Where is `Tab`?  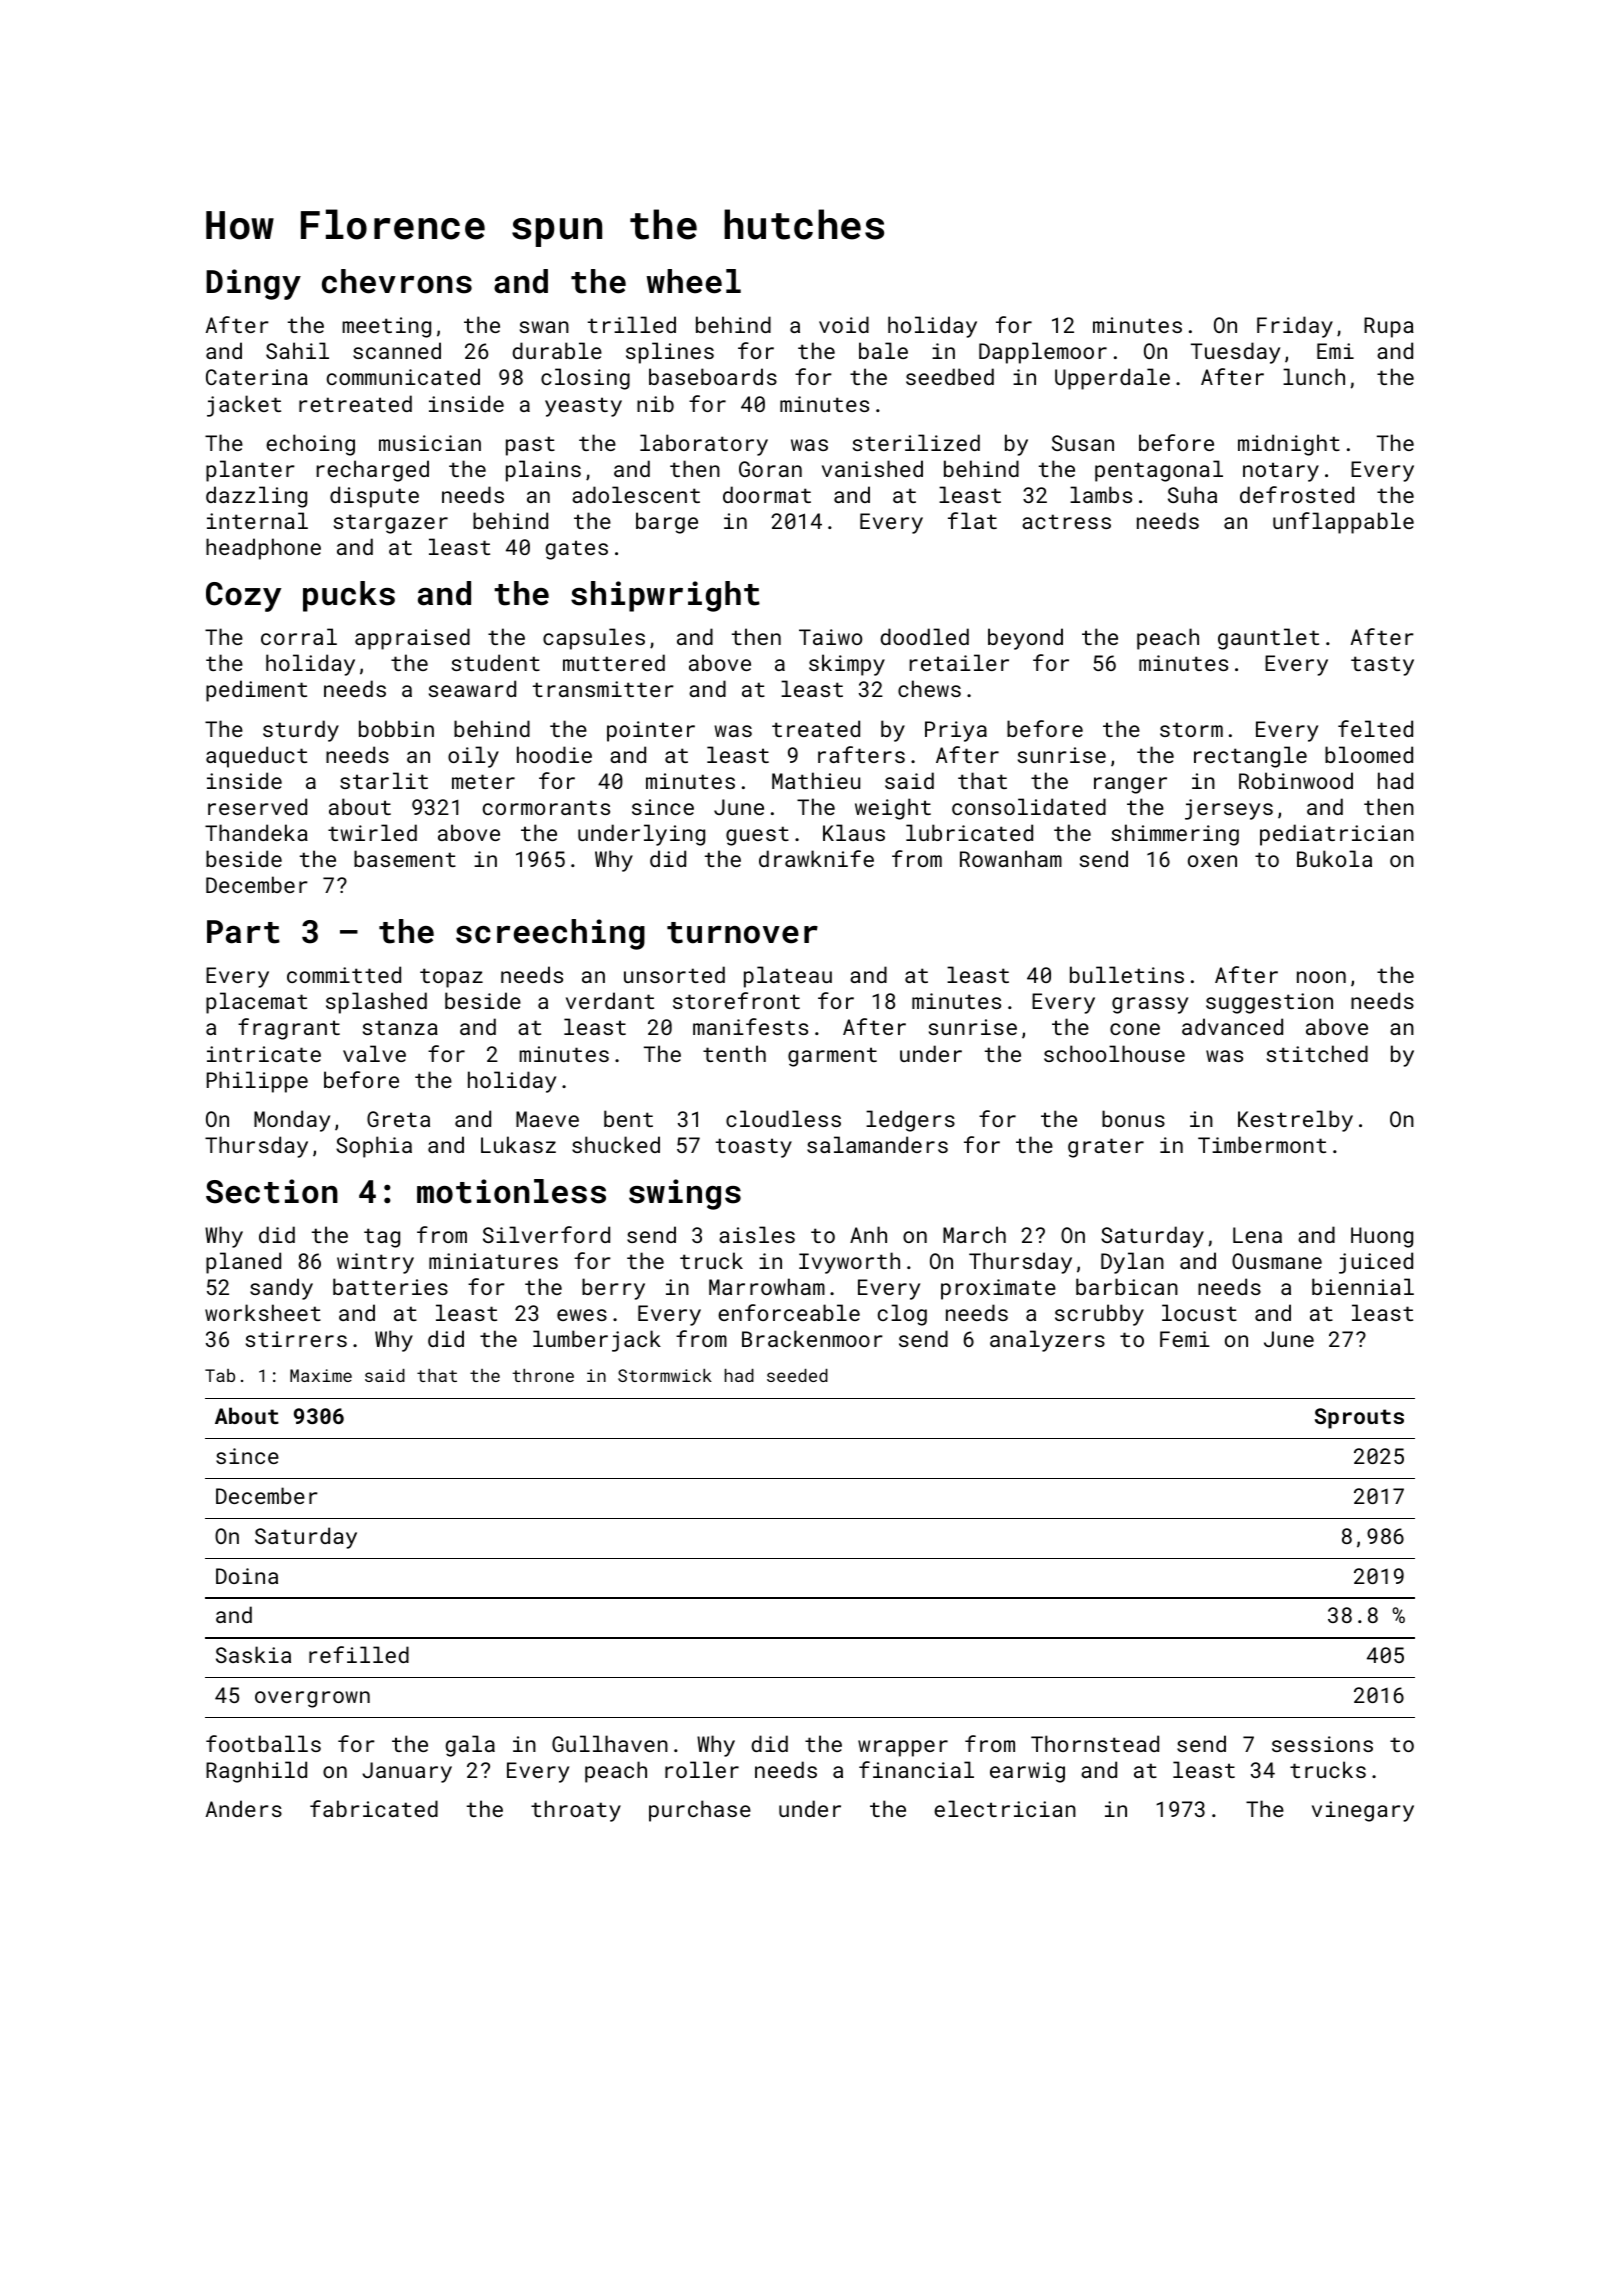
Tab is located at coordinates (220, 1375).
